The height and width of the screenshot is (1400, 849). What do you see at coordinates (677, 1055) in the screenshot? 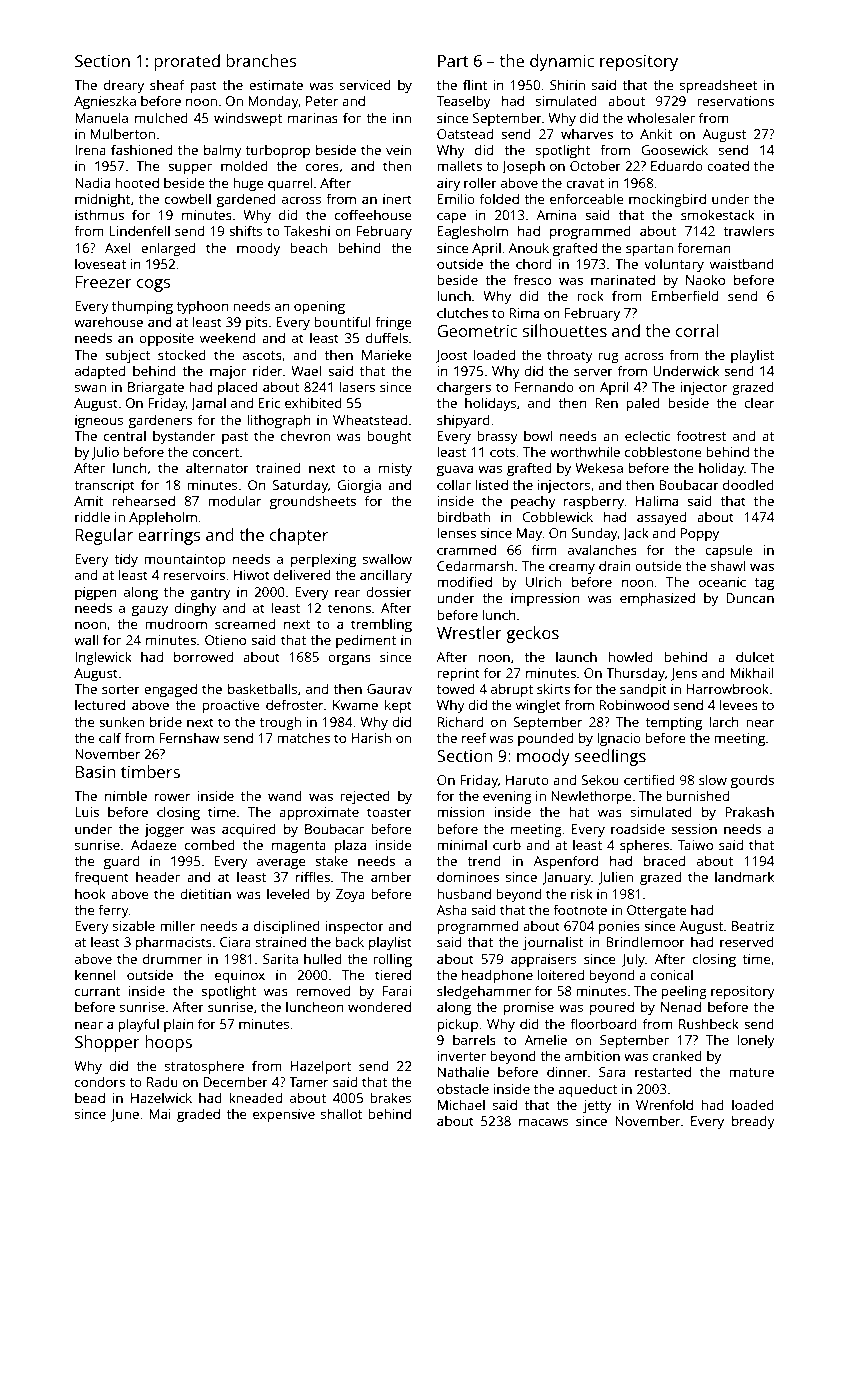
I see `cranked` at bounding box center [677, 1055].
